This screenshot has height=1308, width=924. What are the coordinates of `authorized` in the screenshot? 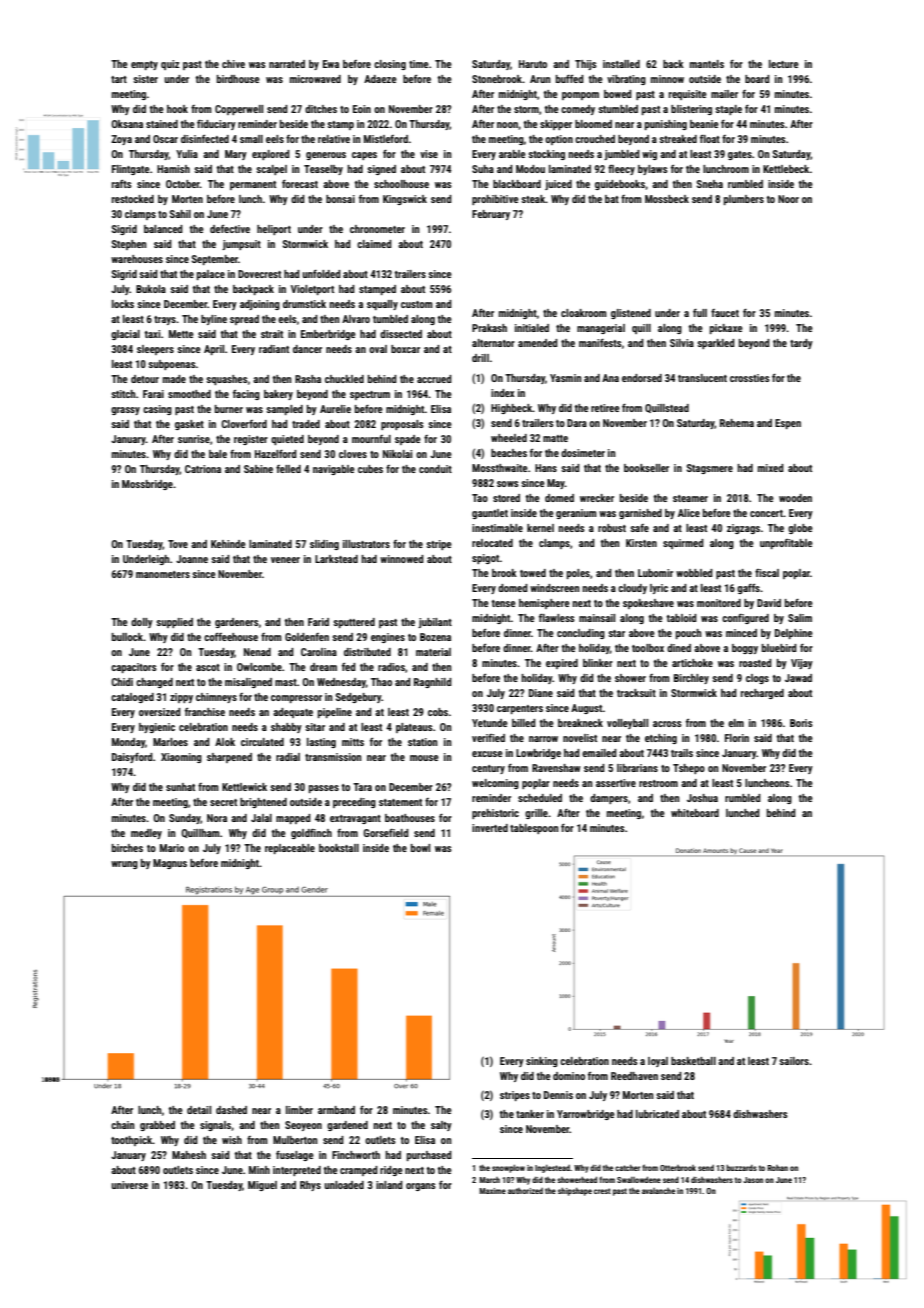 It's located at (525, 1191).
